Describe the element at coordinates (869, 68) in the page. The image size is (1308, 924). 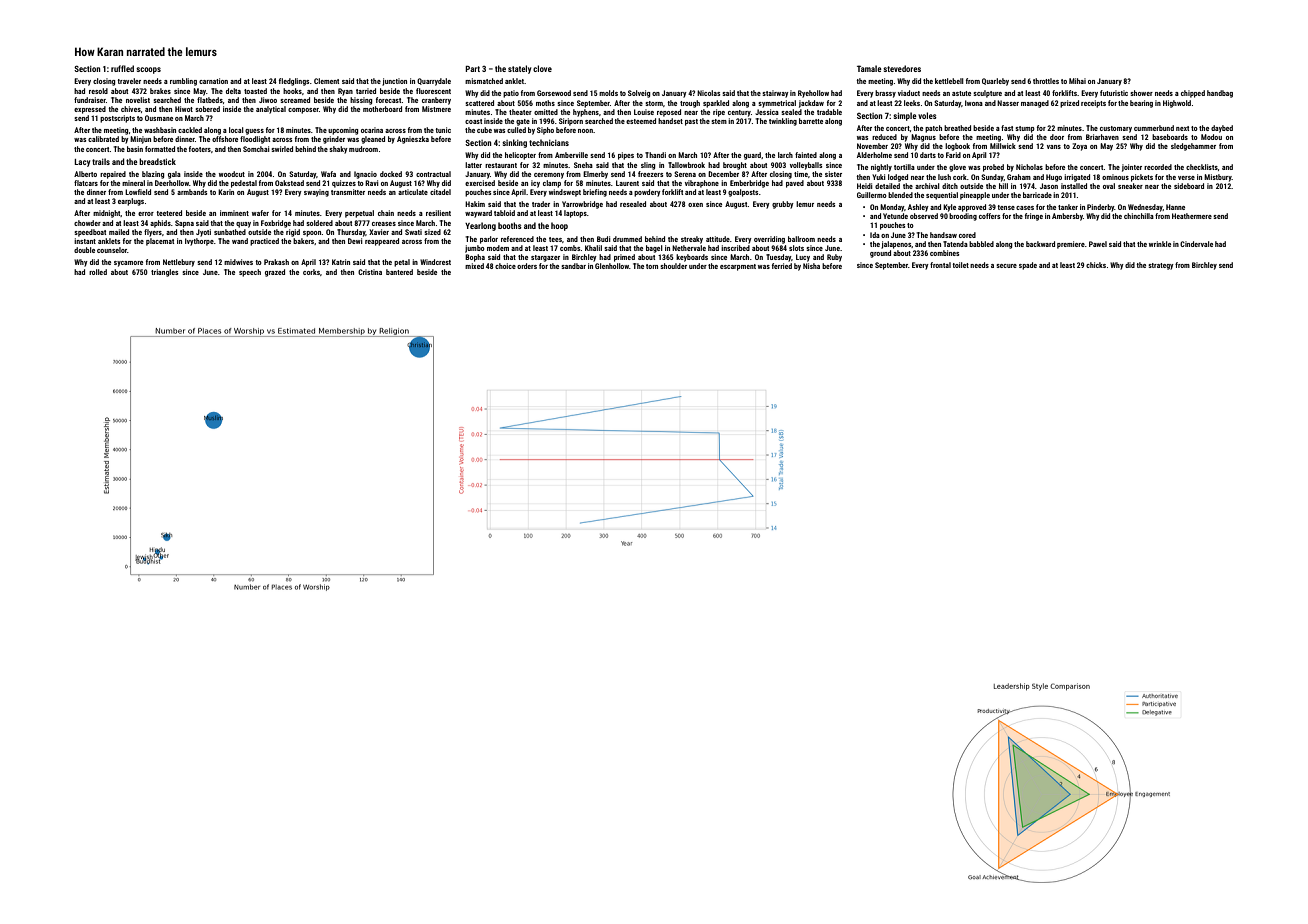
I see `Tamale` at that location.
